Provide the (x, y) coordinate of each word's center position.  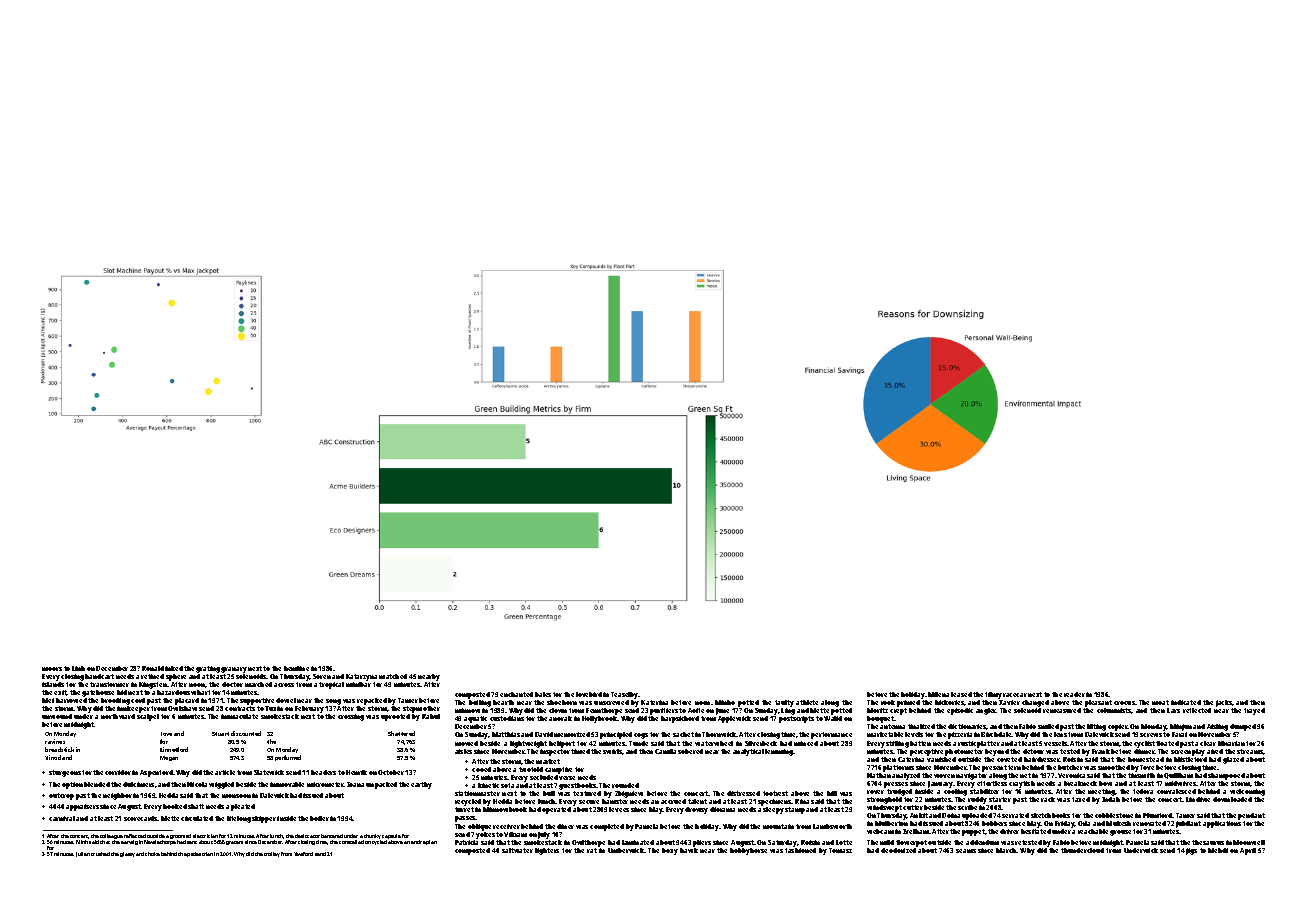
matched (393, 676)
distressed (743, 793)
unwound (57, 716)
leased (961, 694)
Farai (1179, 734)
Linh (78, 668)
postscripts (796, 719)
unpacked (381, 785)
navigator (971, 776)
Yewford (303, 854)
